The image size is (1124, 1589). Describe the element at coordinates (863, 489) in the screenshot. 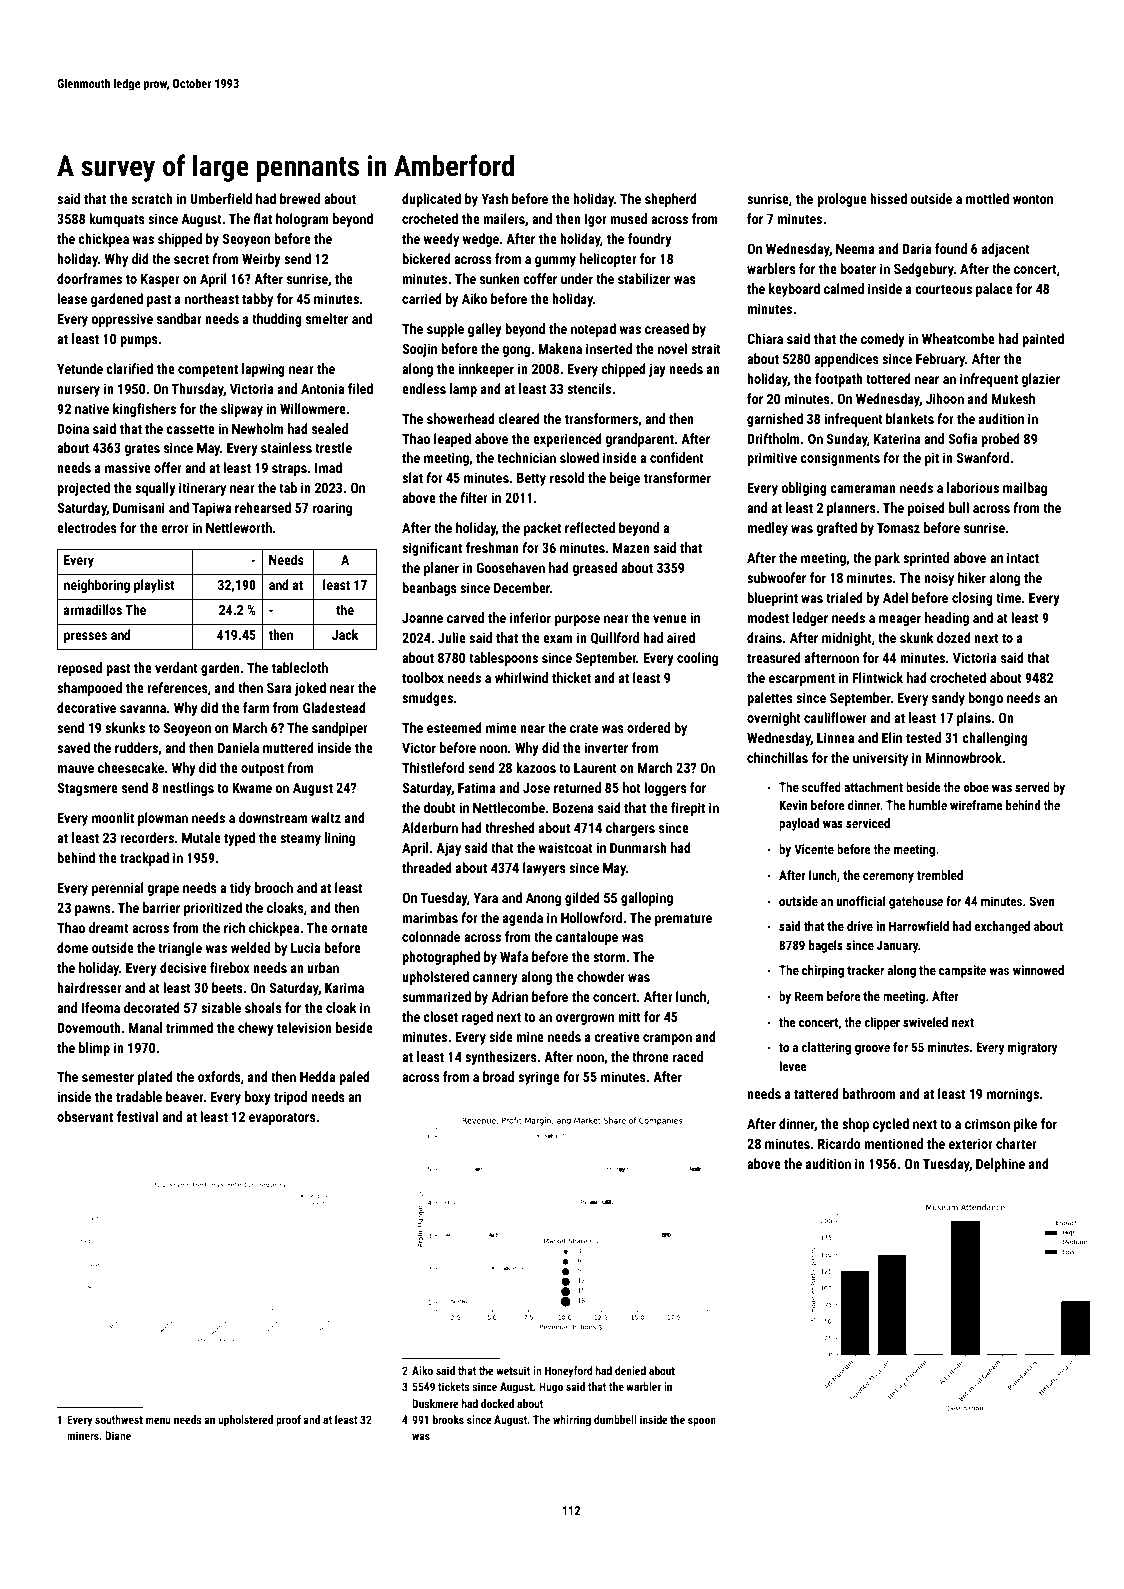

I see `cameraman` at that location.
